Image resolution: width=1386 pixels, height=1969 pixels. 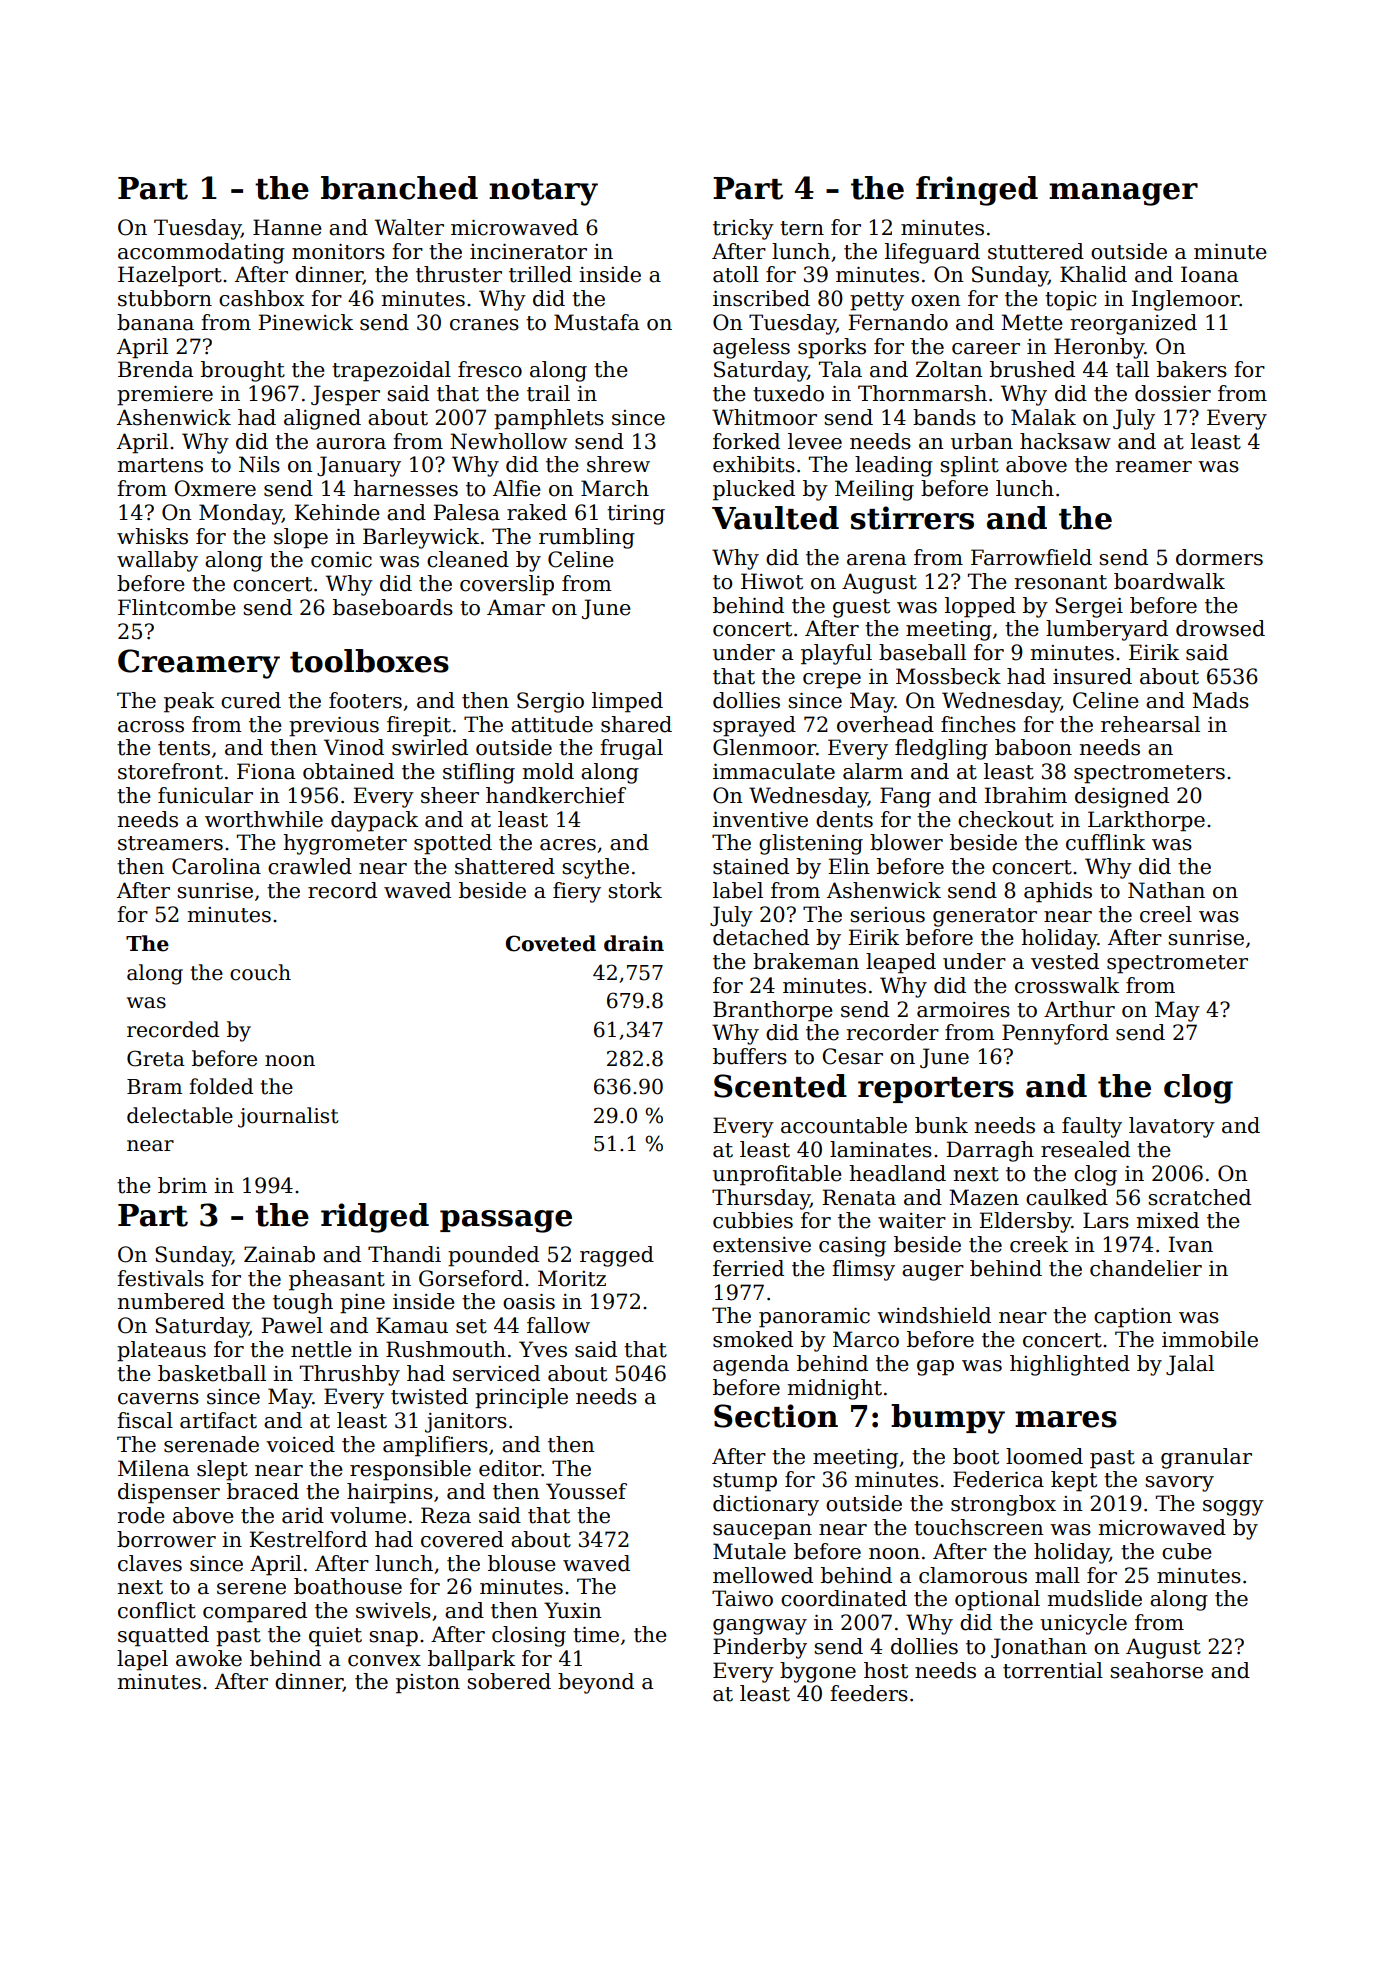 What do you see at coordinates (391, 371) in the screenshot?
I see `trapezoidal` at bounding box center [391, 371].
